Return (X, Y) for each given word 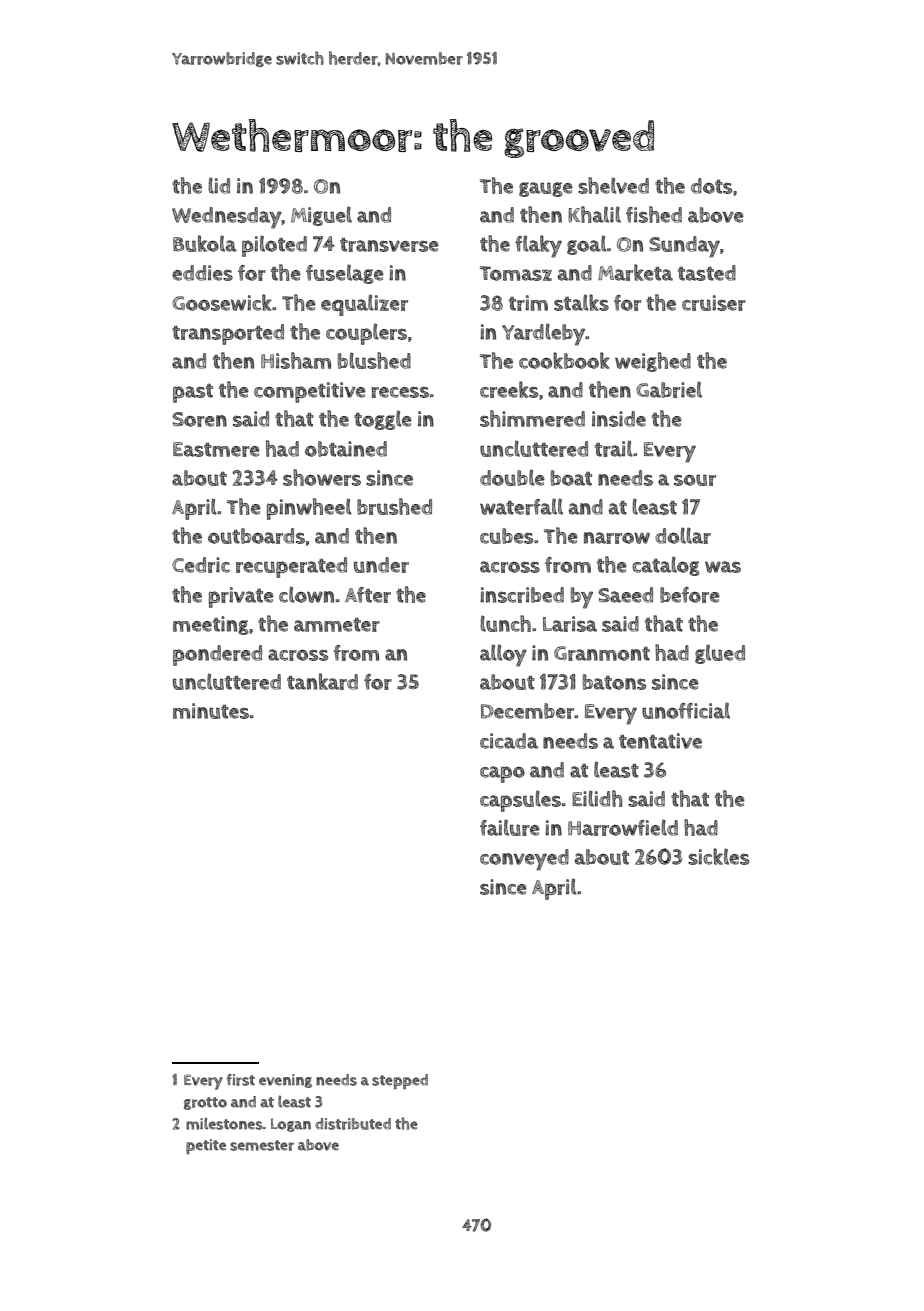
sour (695, 480)
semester (262, 1145)
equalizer (364, 305)
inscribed (522, 595)
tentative (660, 741)
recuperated (291, 567)
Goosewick (222, 302)
